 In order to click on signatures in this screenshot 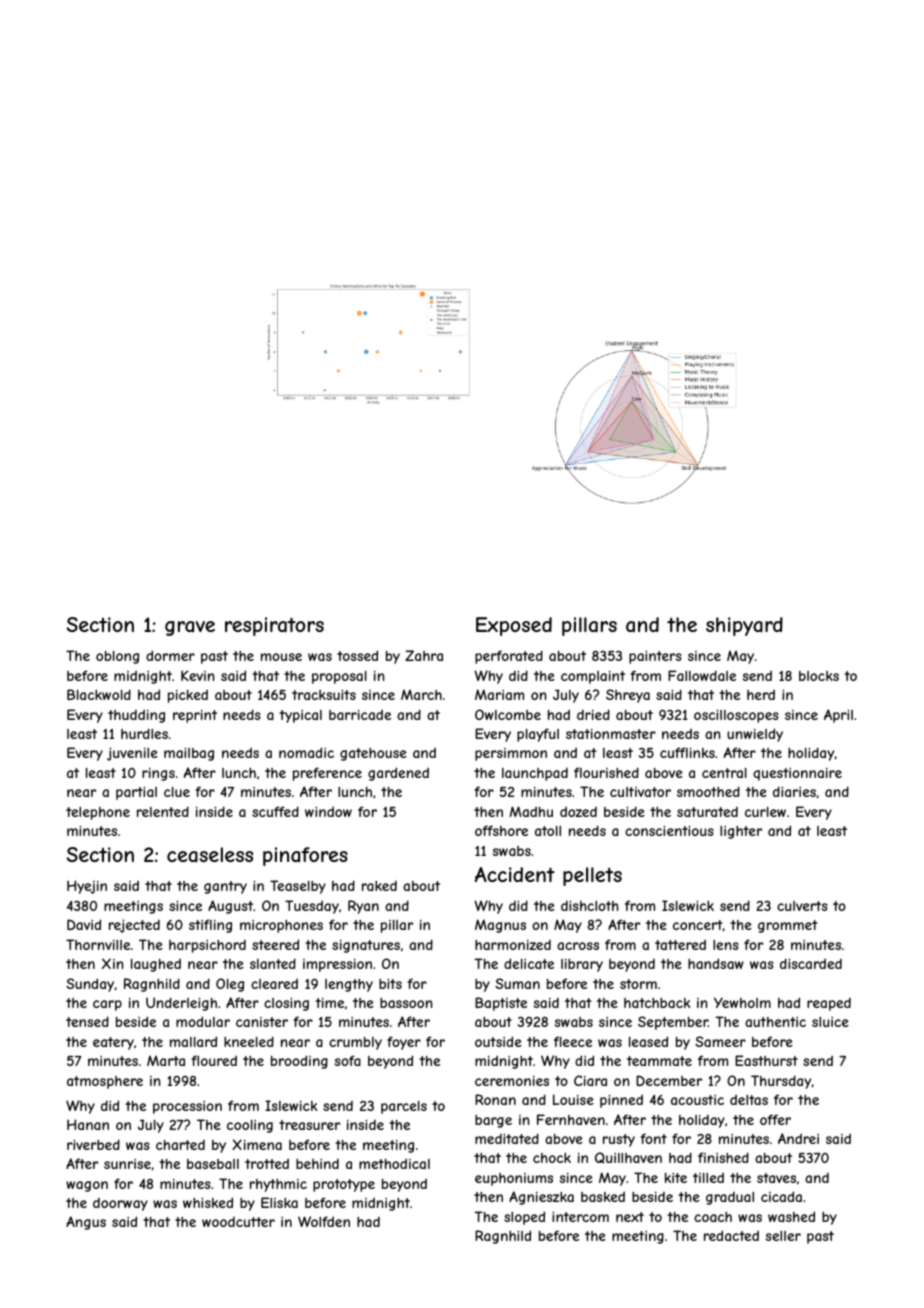, I will do `click(366, 946)`.
